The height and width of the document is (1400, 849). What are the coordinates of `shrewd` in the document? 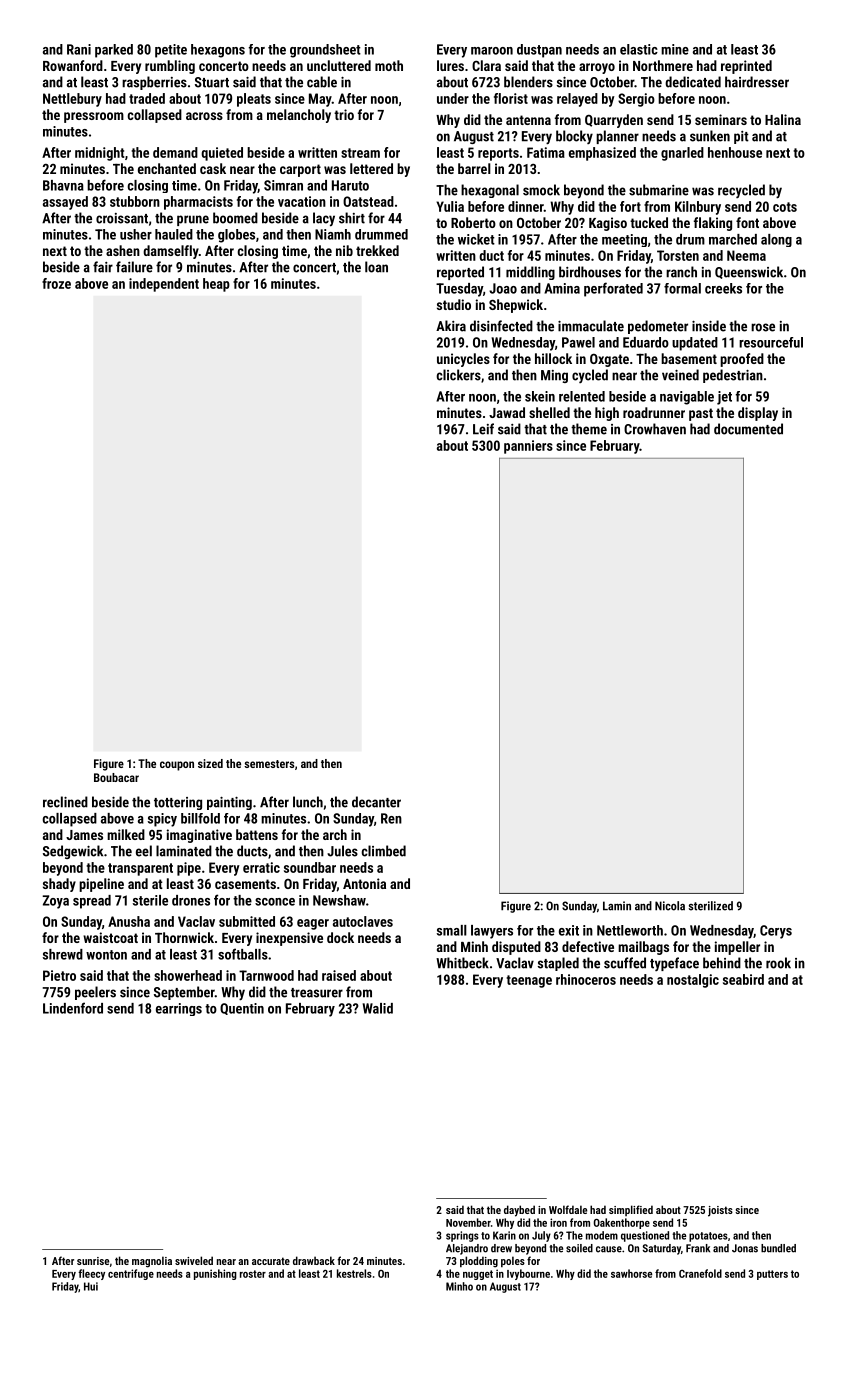 It's located at (63, 954).
